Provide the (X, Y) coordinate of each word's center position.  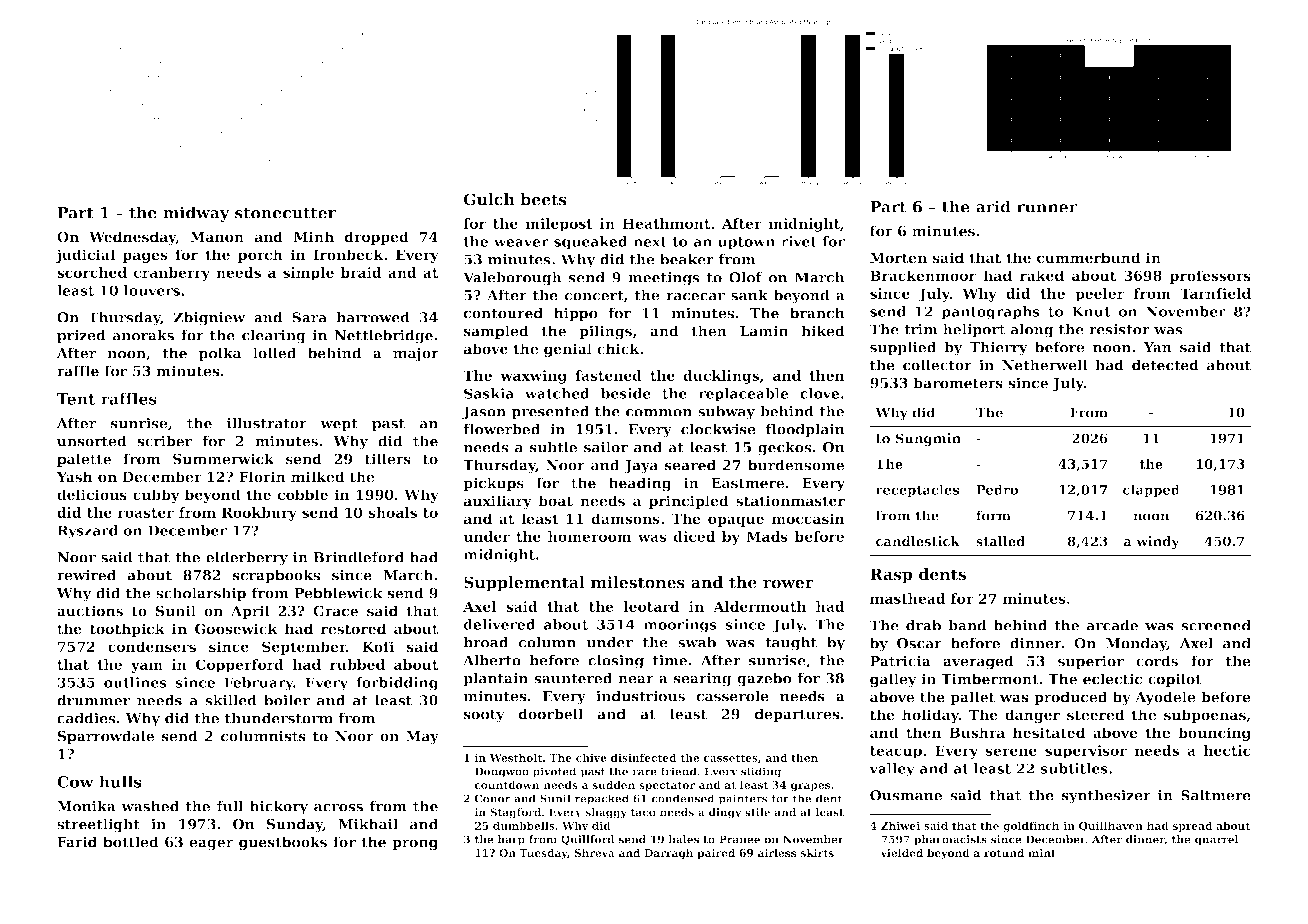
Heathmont (666, 223)
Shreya (594, 854)
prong (415, 844)
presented (550, 413)
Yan (1157, 347)
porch (260, 256)
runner (1047, 208)
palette (84, 460)
